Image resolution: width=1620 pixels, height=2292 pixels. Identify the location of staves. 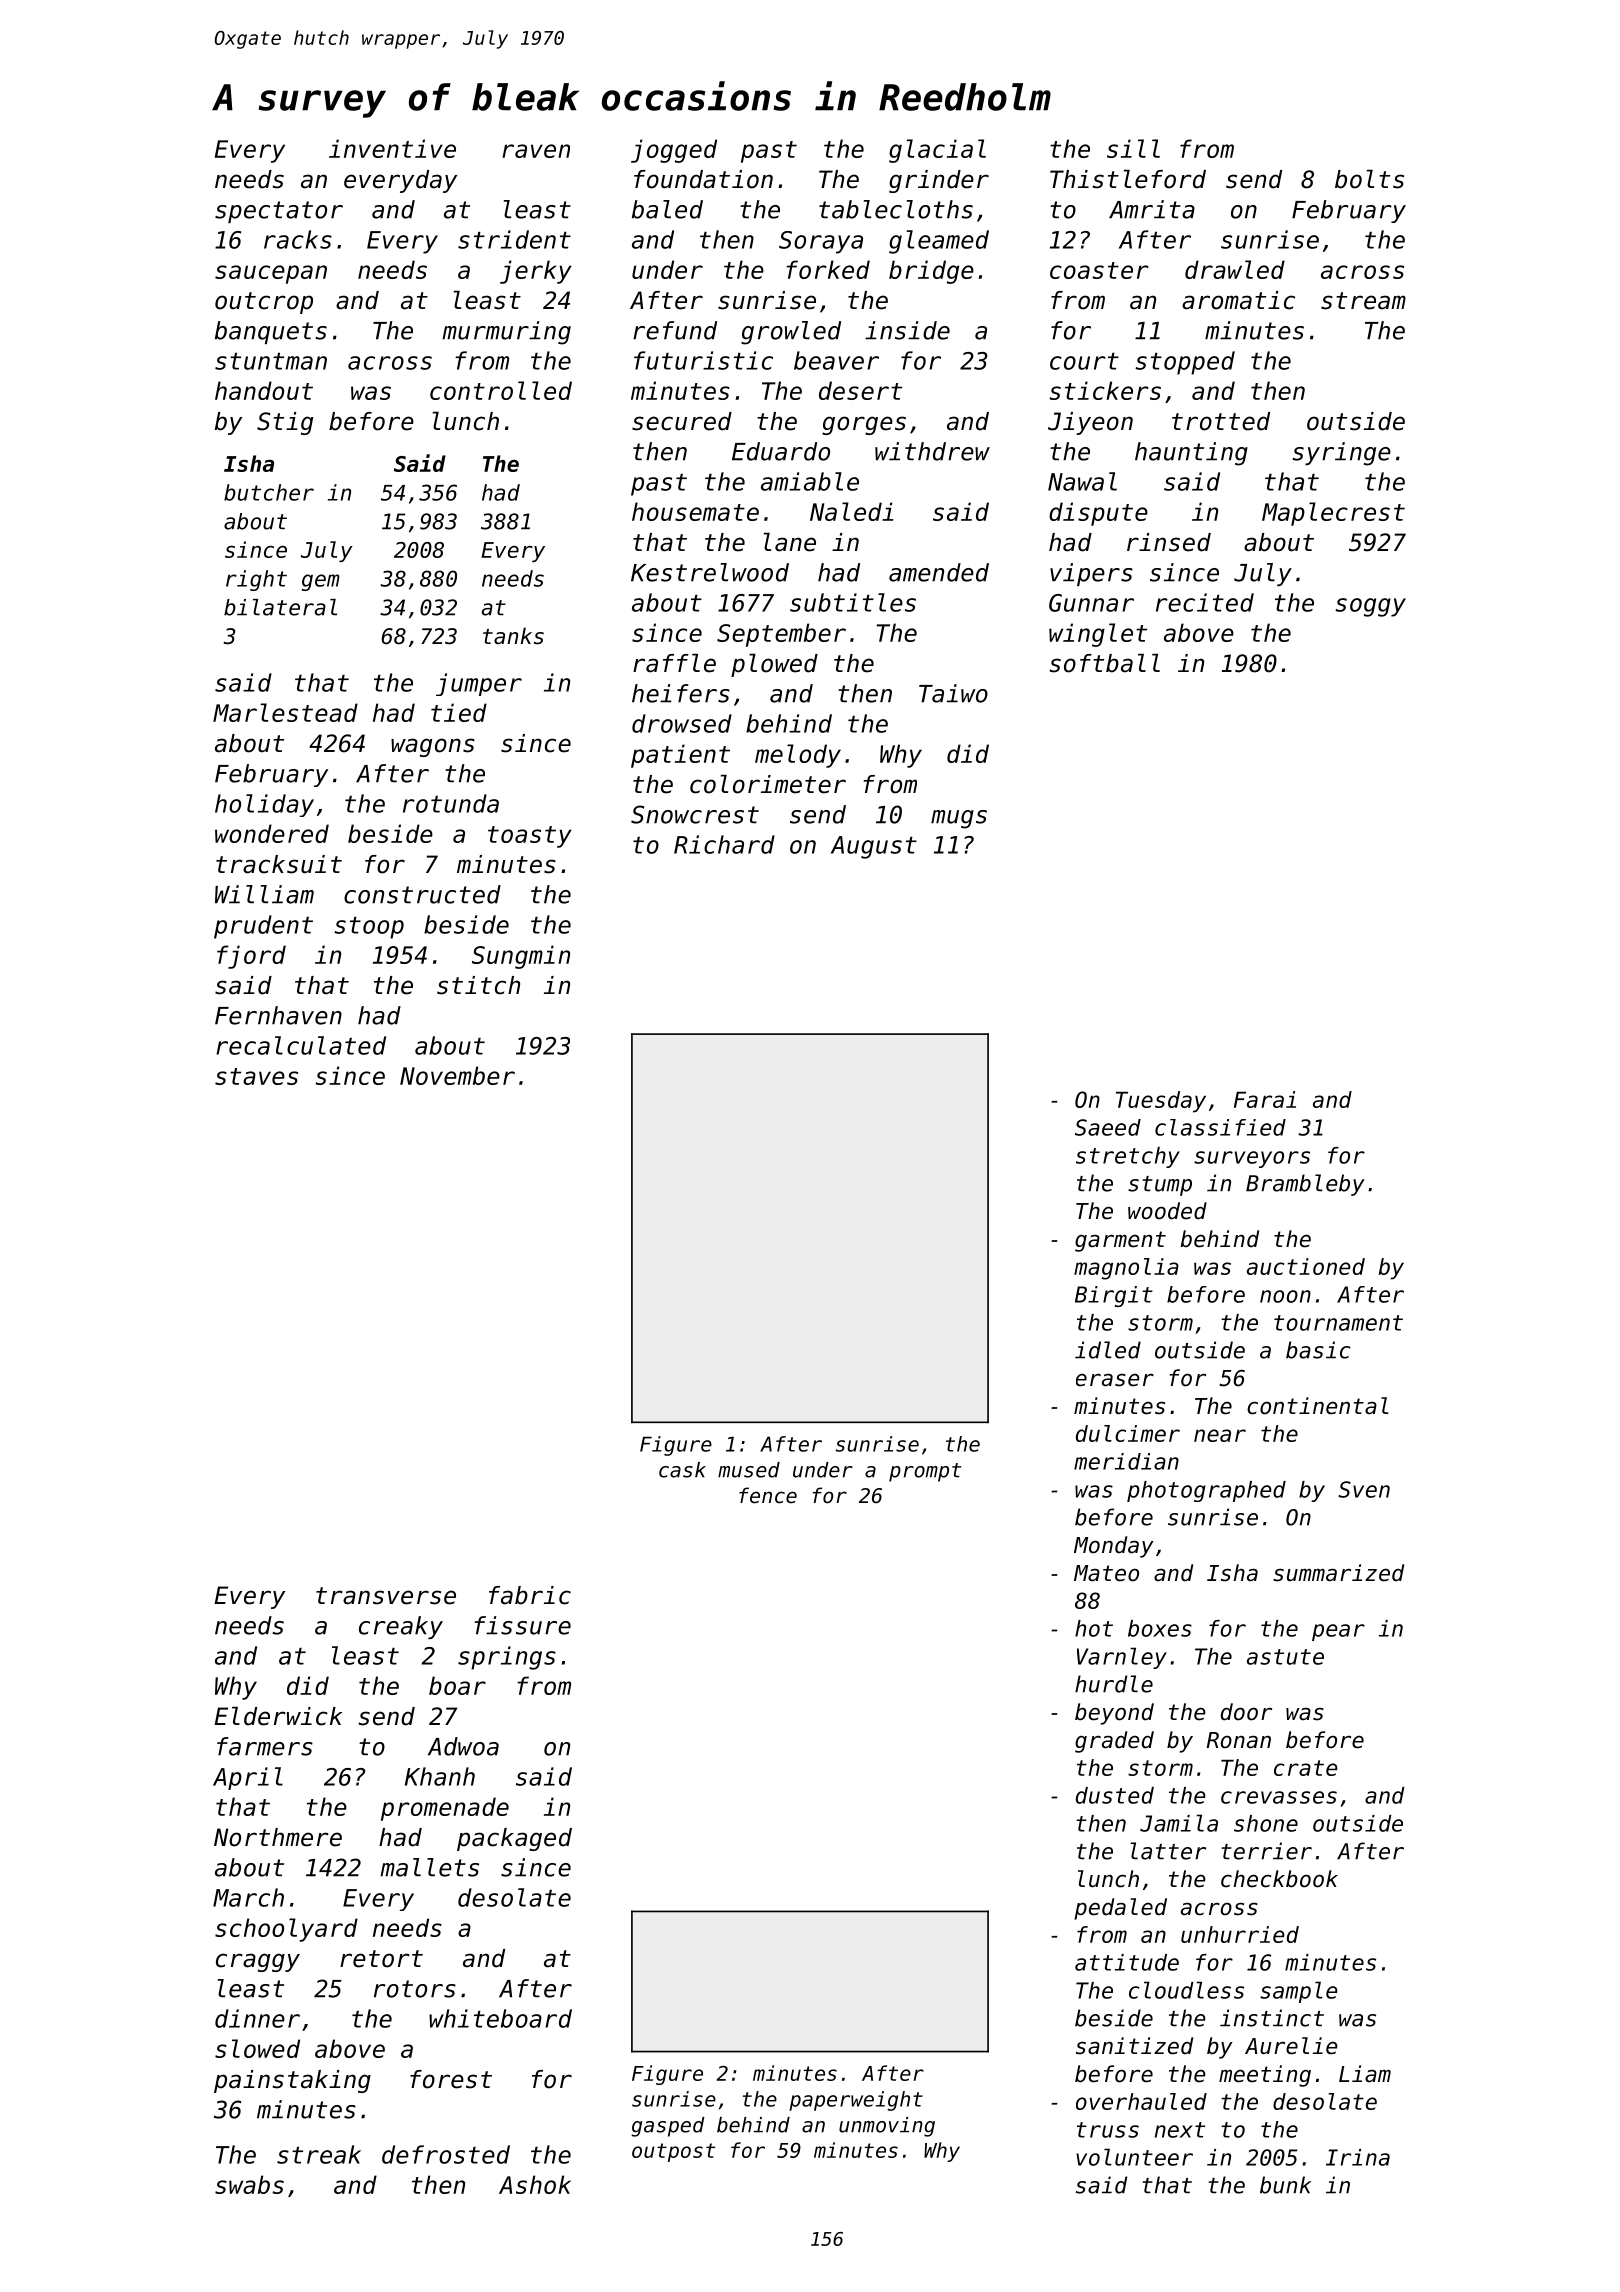
(256, 1076).
